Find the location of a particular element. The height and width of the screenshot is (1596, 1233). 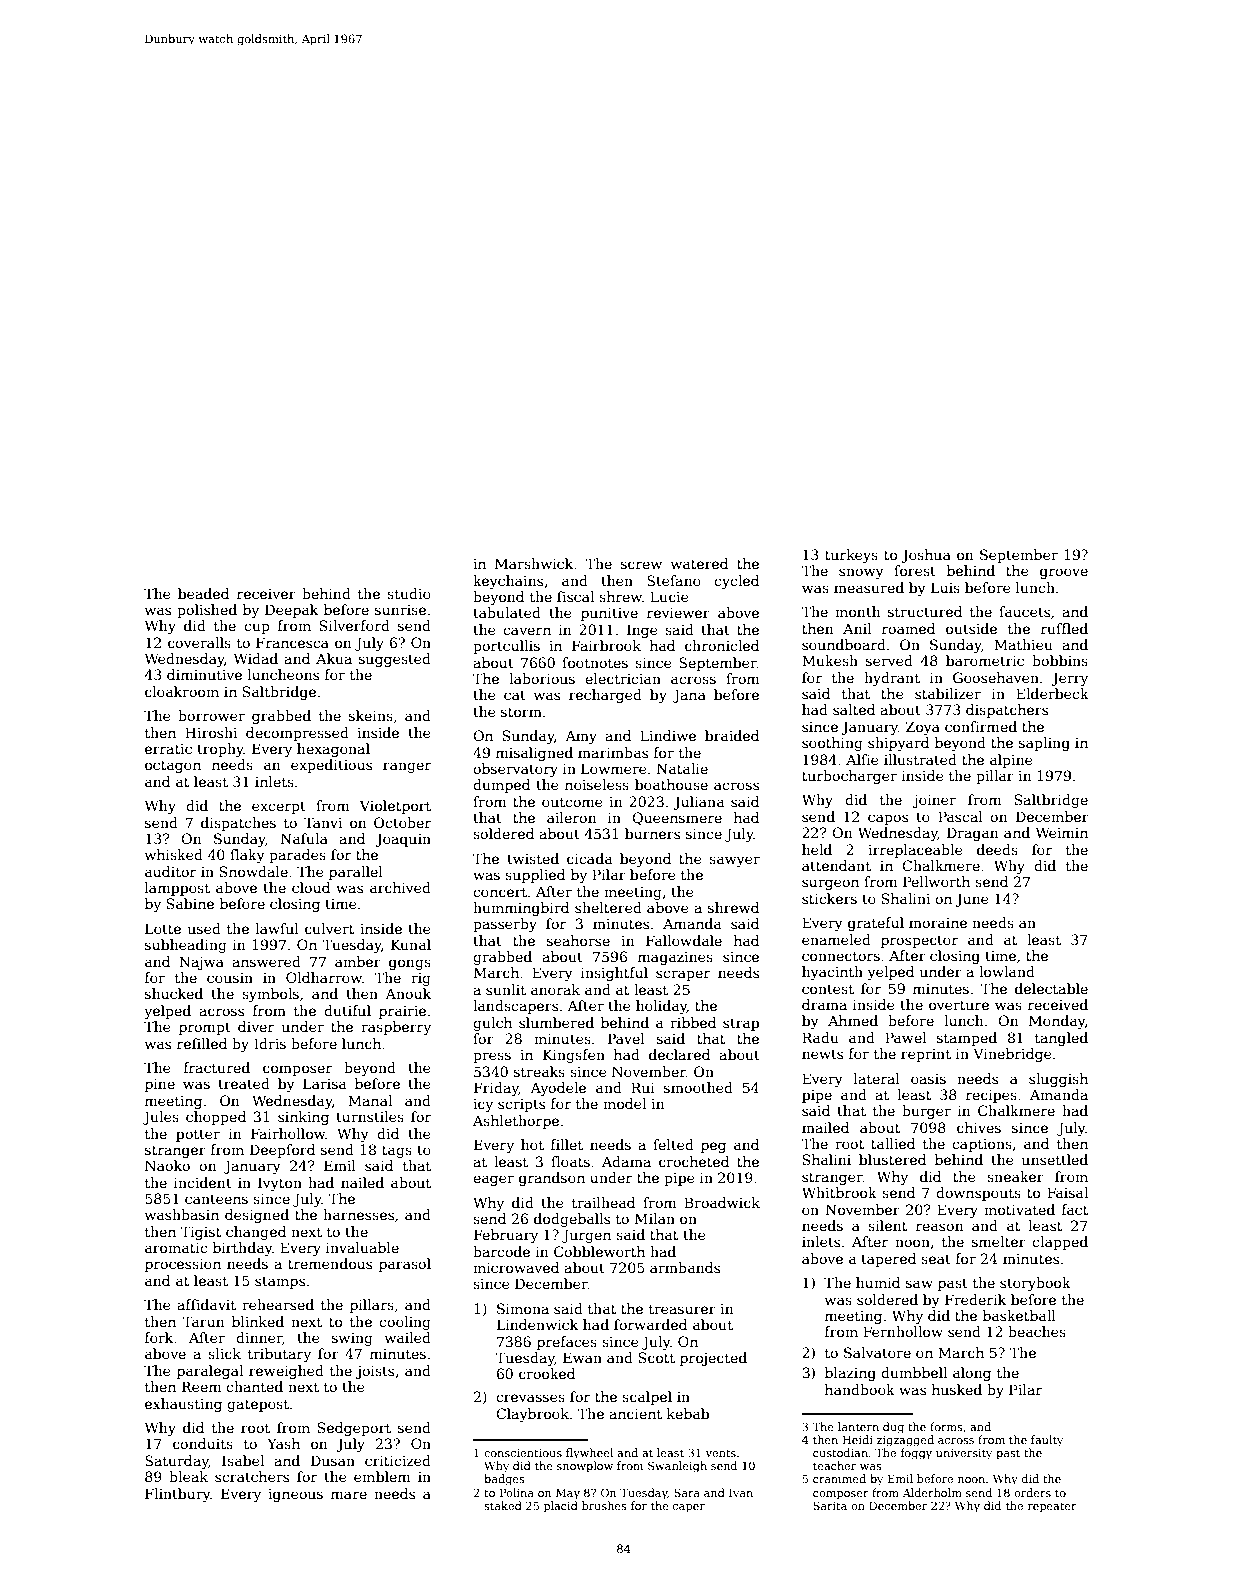

parasol is located at coordinates (405, 1265).
